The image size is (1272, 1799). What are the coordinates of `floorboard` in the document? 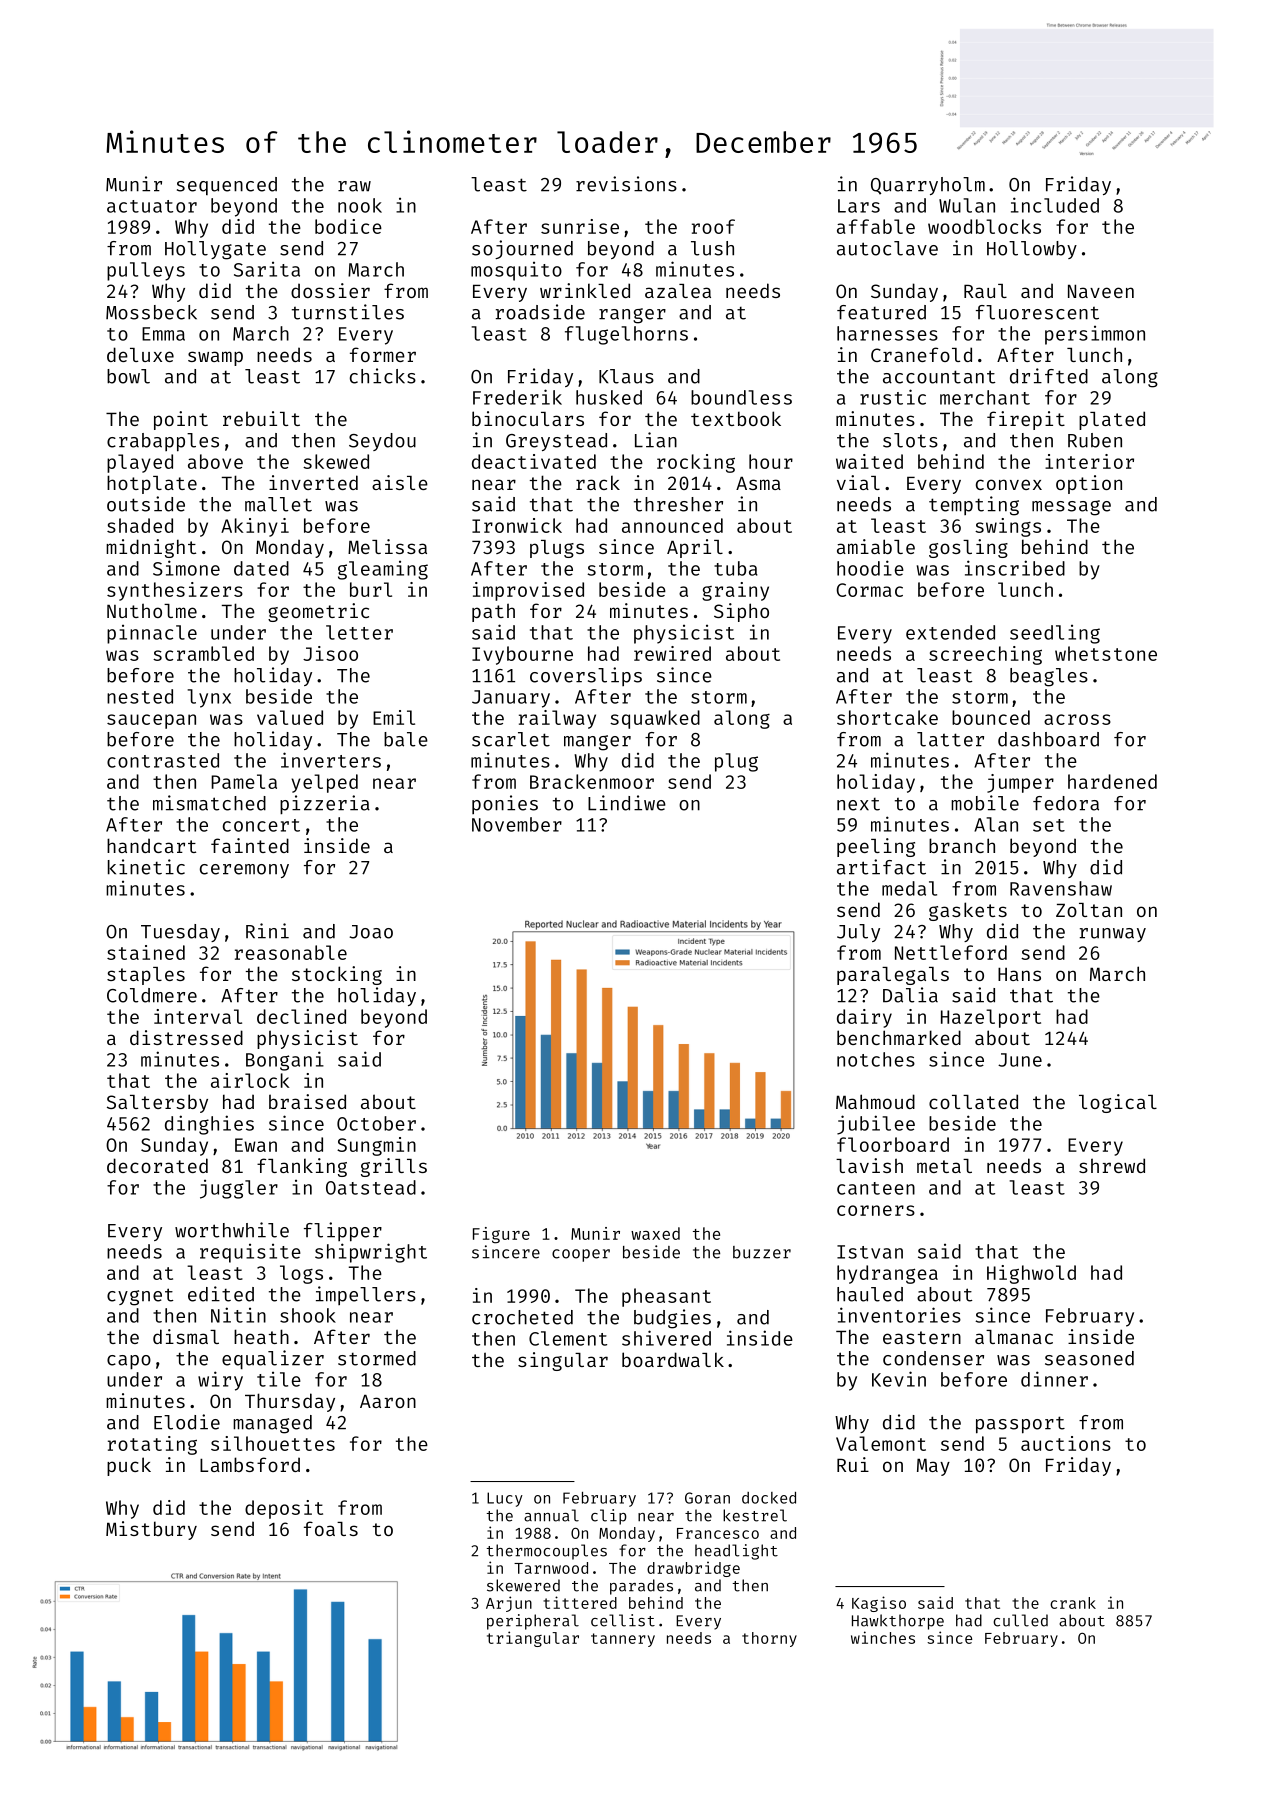 It's located at (893, 1144).
